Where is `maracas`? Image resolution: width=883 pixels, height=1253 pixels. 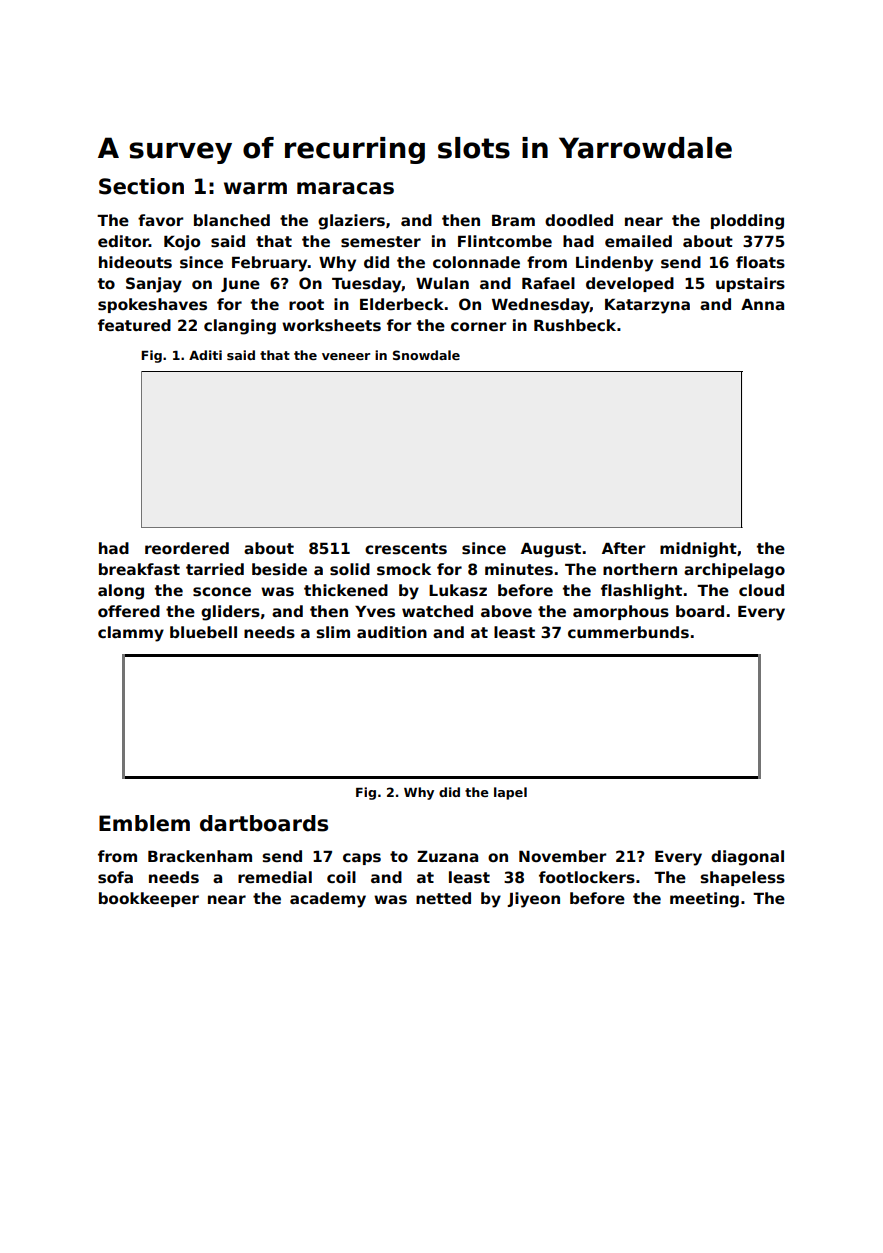 maracas is located at coordinates (345, 188).
